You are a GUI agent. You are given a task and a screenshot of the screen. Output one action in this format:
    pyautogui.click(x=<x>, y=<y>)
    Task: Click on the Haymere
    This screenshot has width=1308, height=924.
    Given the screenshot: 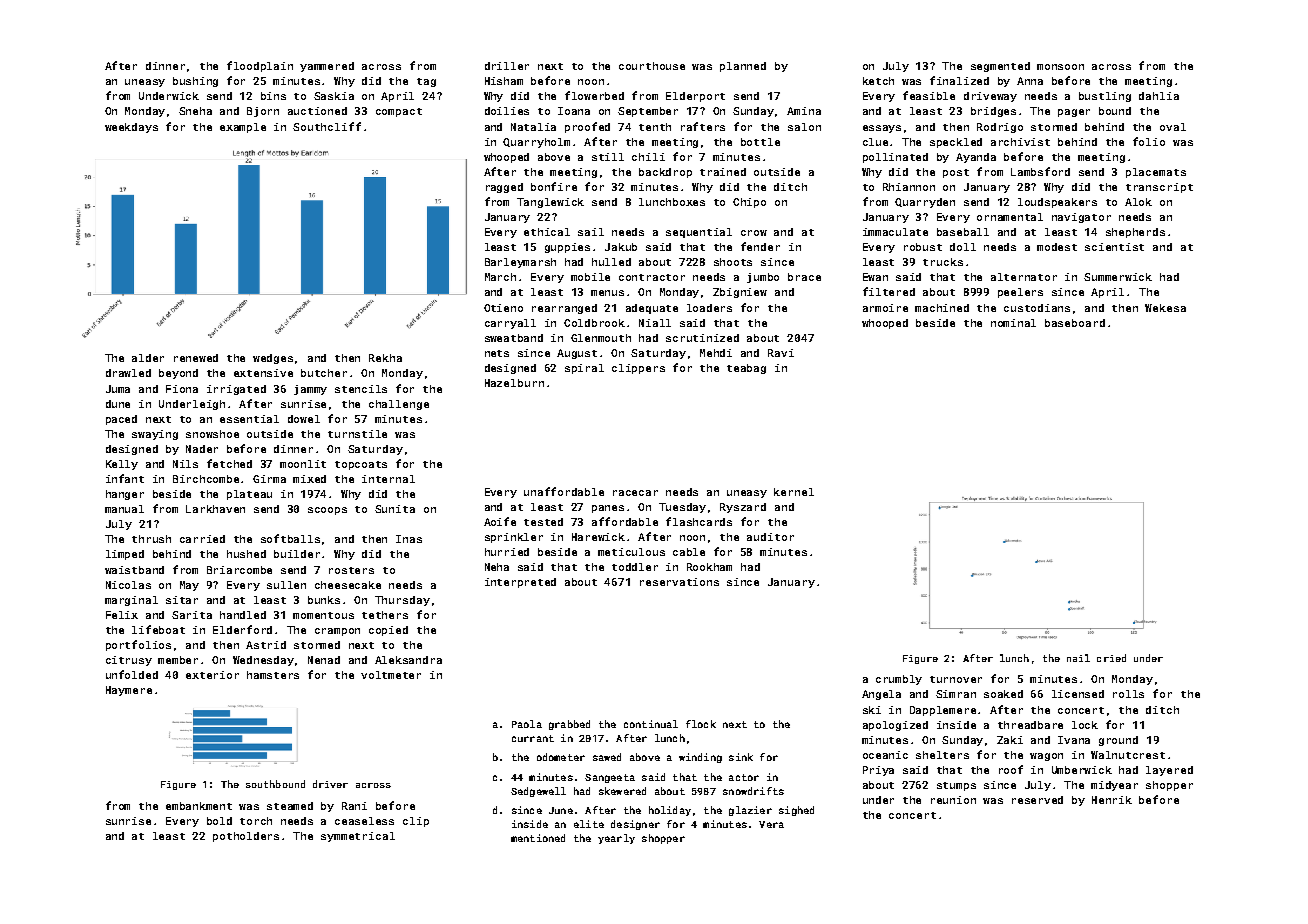 What is the action you would take?
    pyautogui.click(x=129, y=691)
